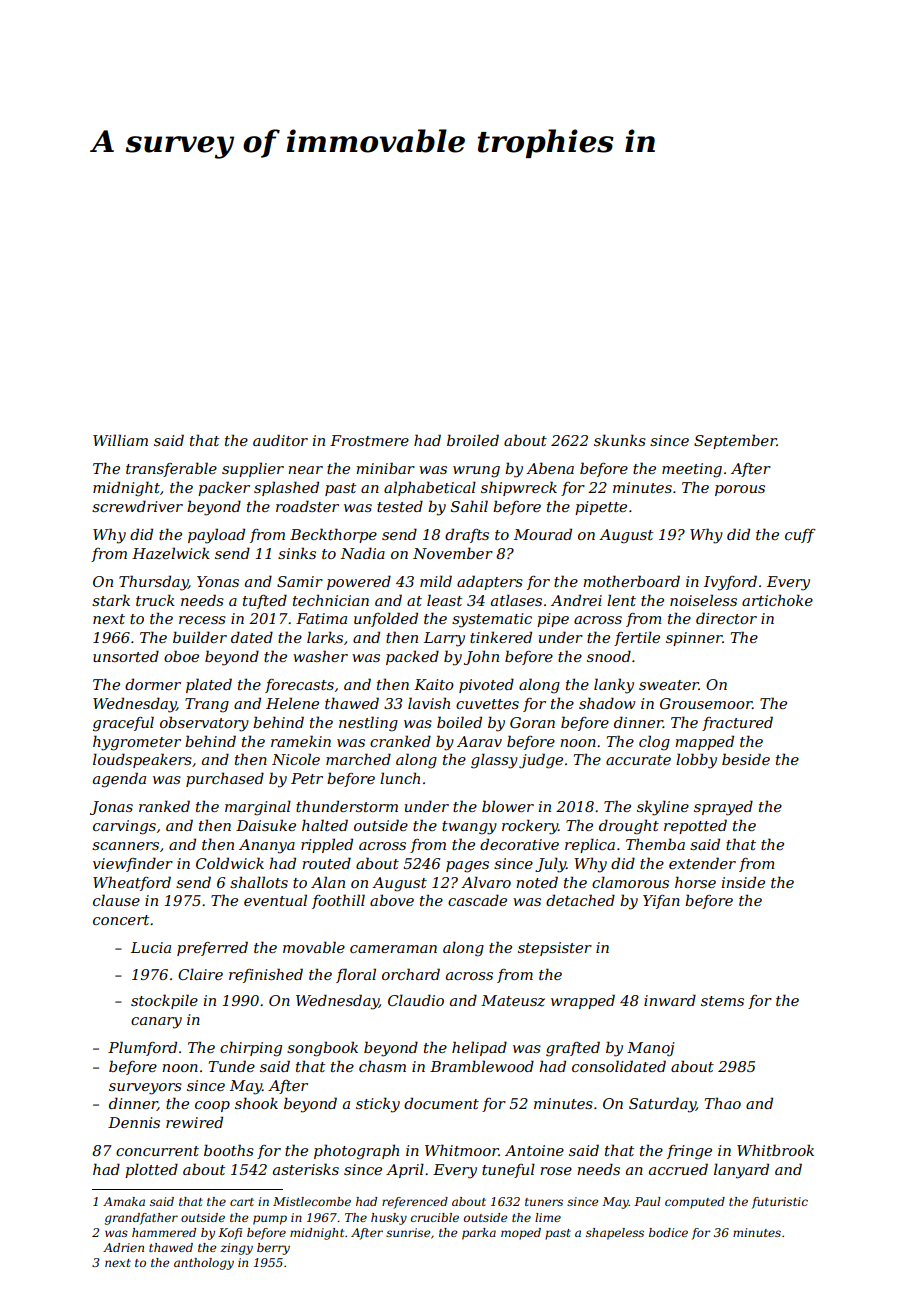  What do you see at coordinates (280, 440) in the screenshot?
I see `auditor` at bounding box center [280, 440].
